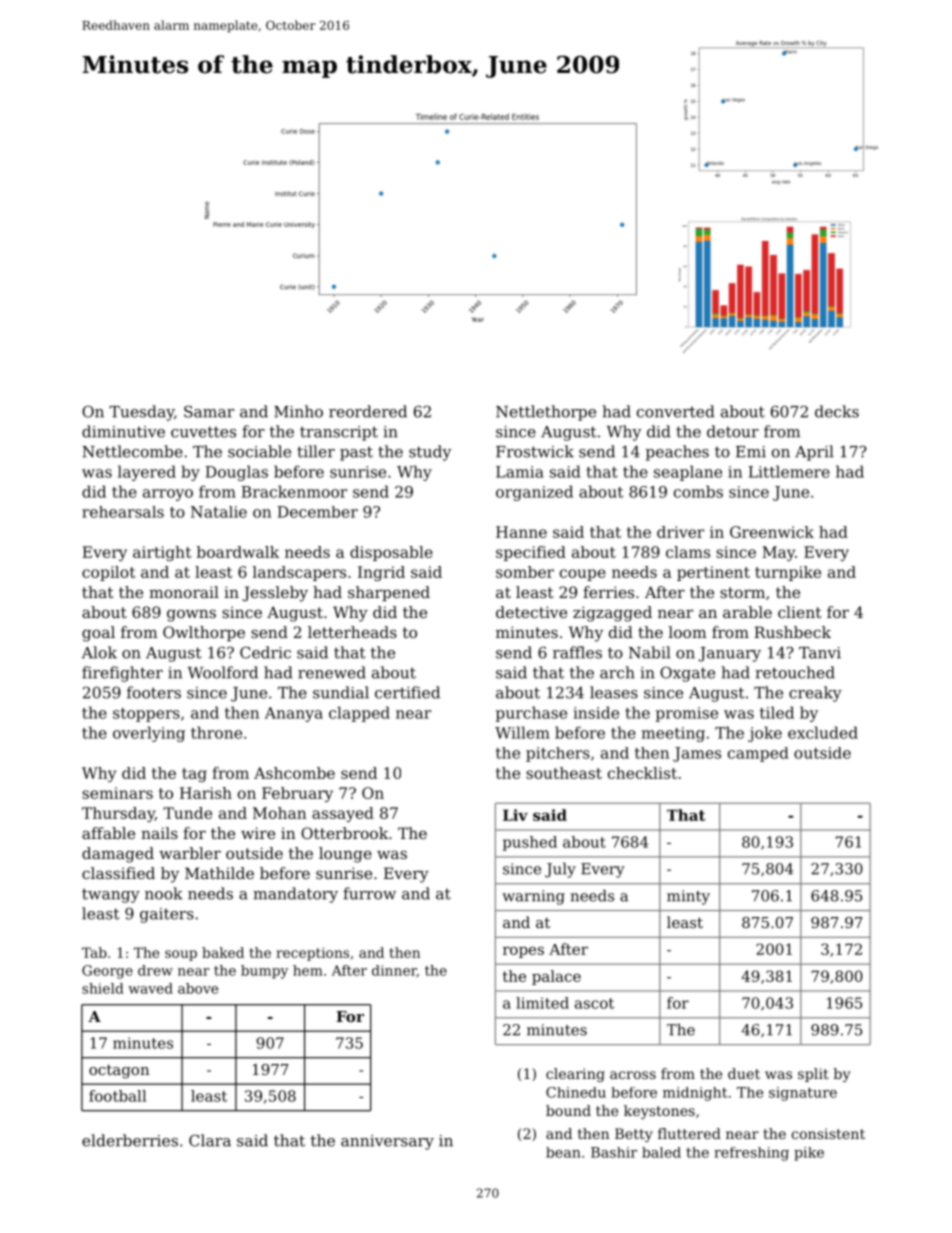 The image size is (952, 1233). What do you see at coordinates (130, 1140) in the screenshot?
I see `elderberries` at bounding box center [130, 1140].
